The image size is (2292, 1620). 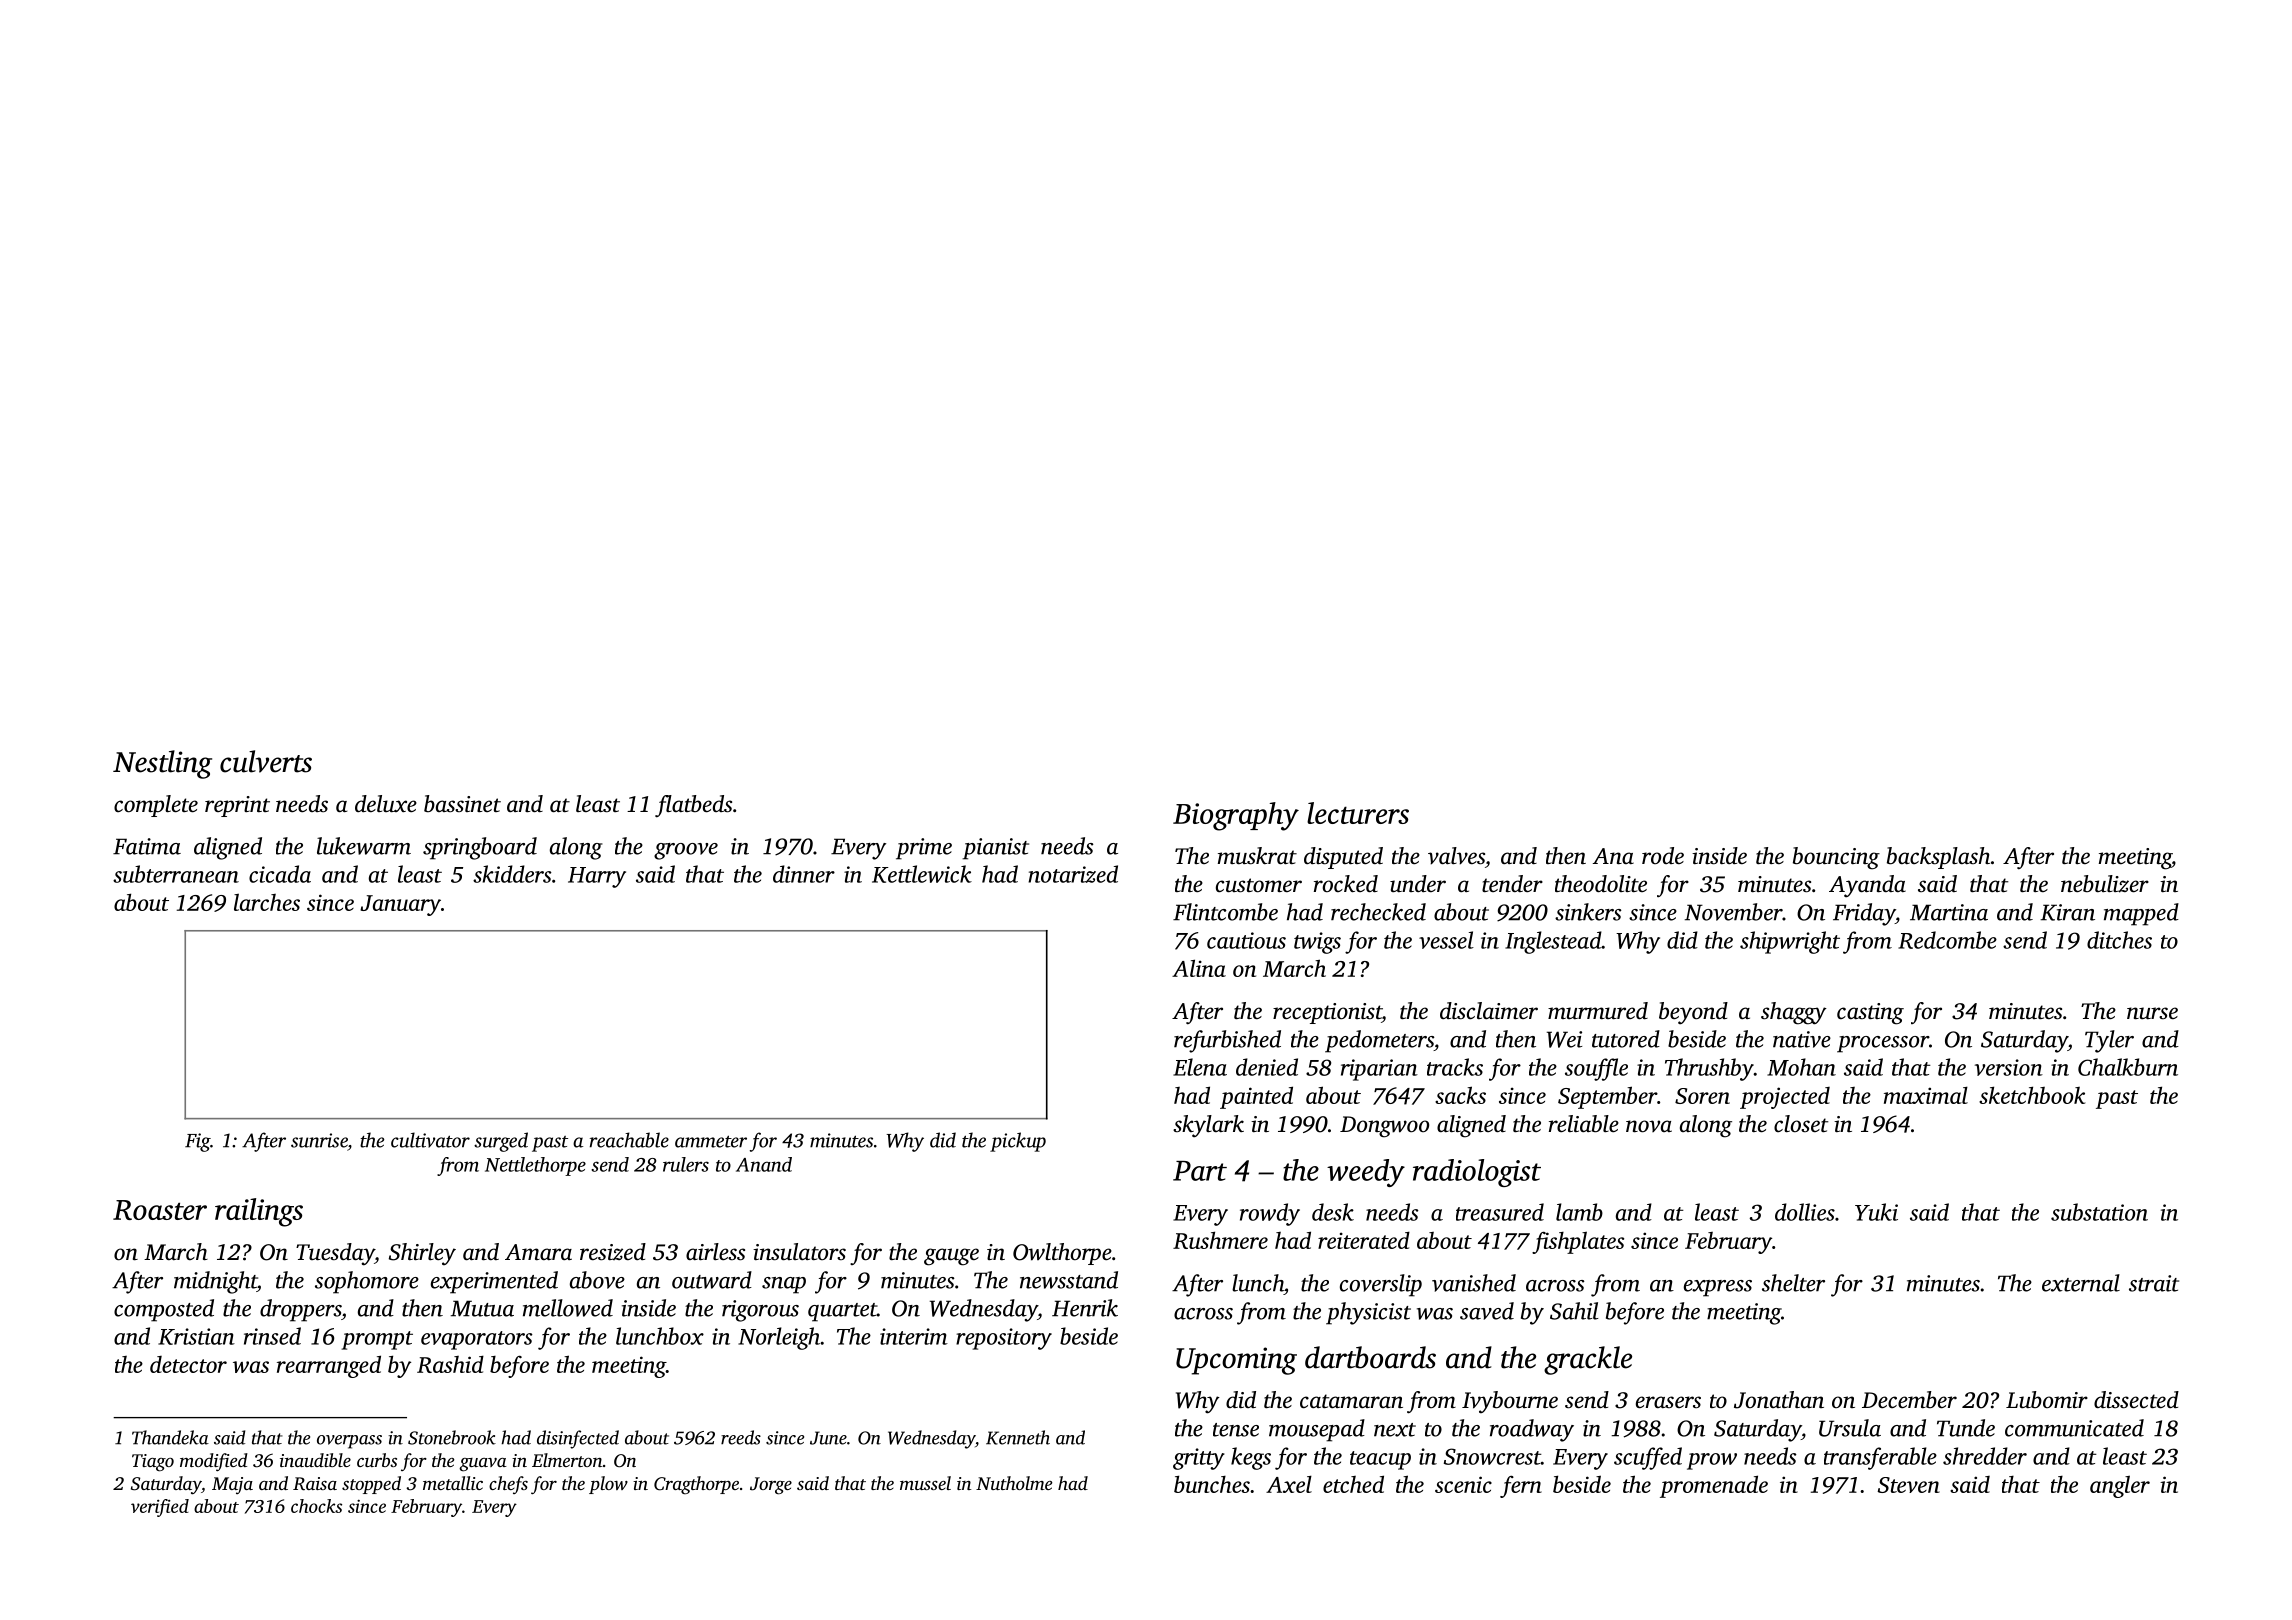 What do you see at coordinates (1358, 813) in the screenshot?
I see `lecturers` at bounding box center [1358, 813].
